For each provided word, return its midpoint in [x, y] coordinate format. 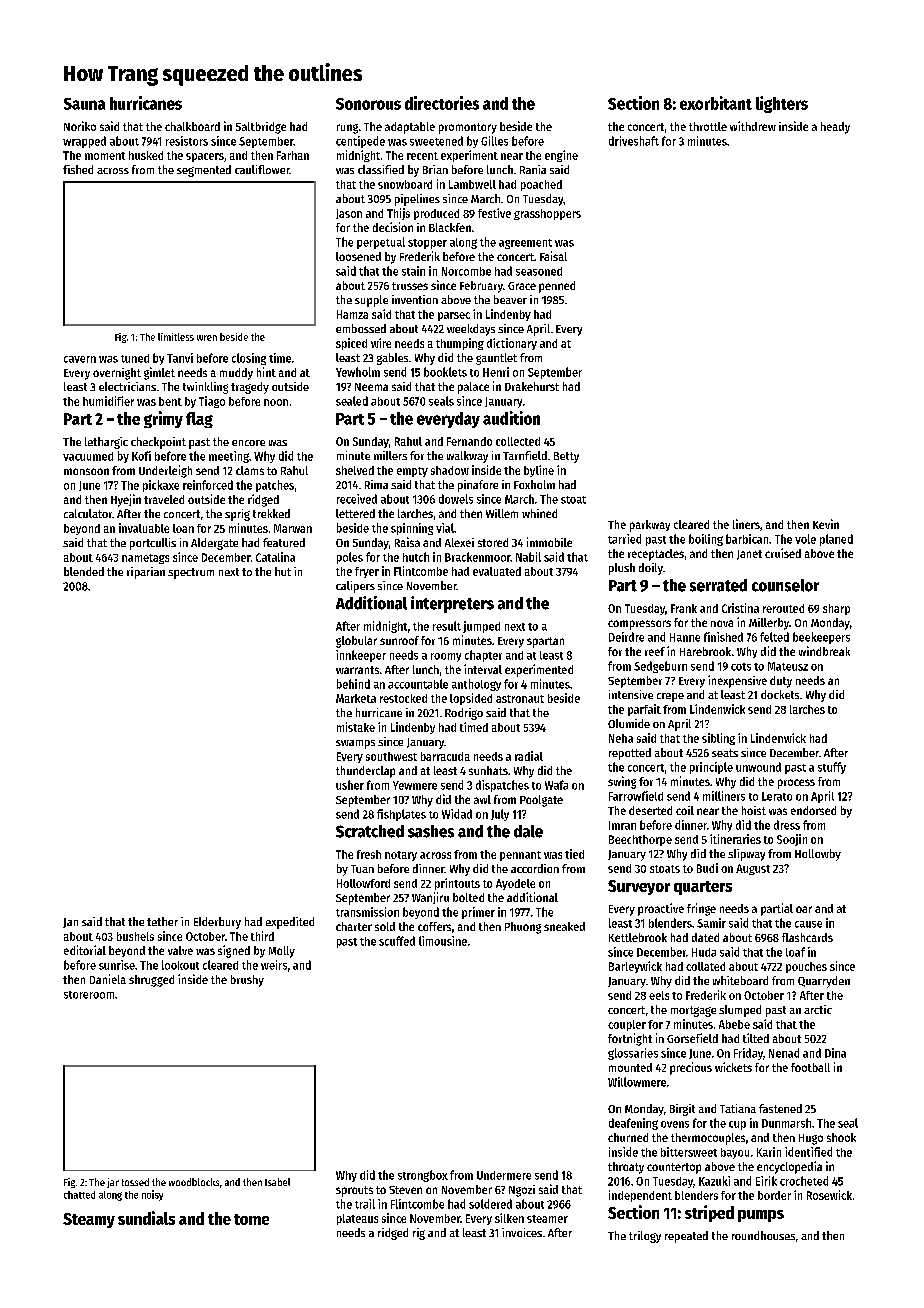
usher [350, 785]
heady [835, 128]
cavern [80, 359]
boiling [706, 540]
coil [685, 810]
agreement [525, 244]
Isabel [277, 1182]
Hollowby [818, 855]
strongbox [423, 1176]
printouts [457, 884]
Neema [371, 387]
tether [162, 921]
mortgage [693, 1011]
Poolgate [541, 801]
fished [78, 169]
